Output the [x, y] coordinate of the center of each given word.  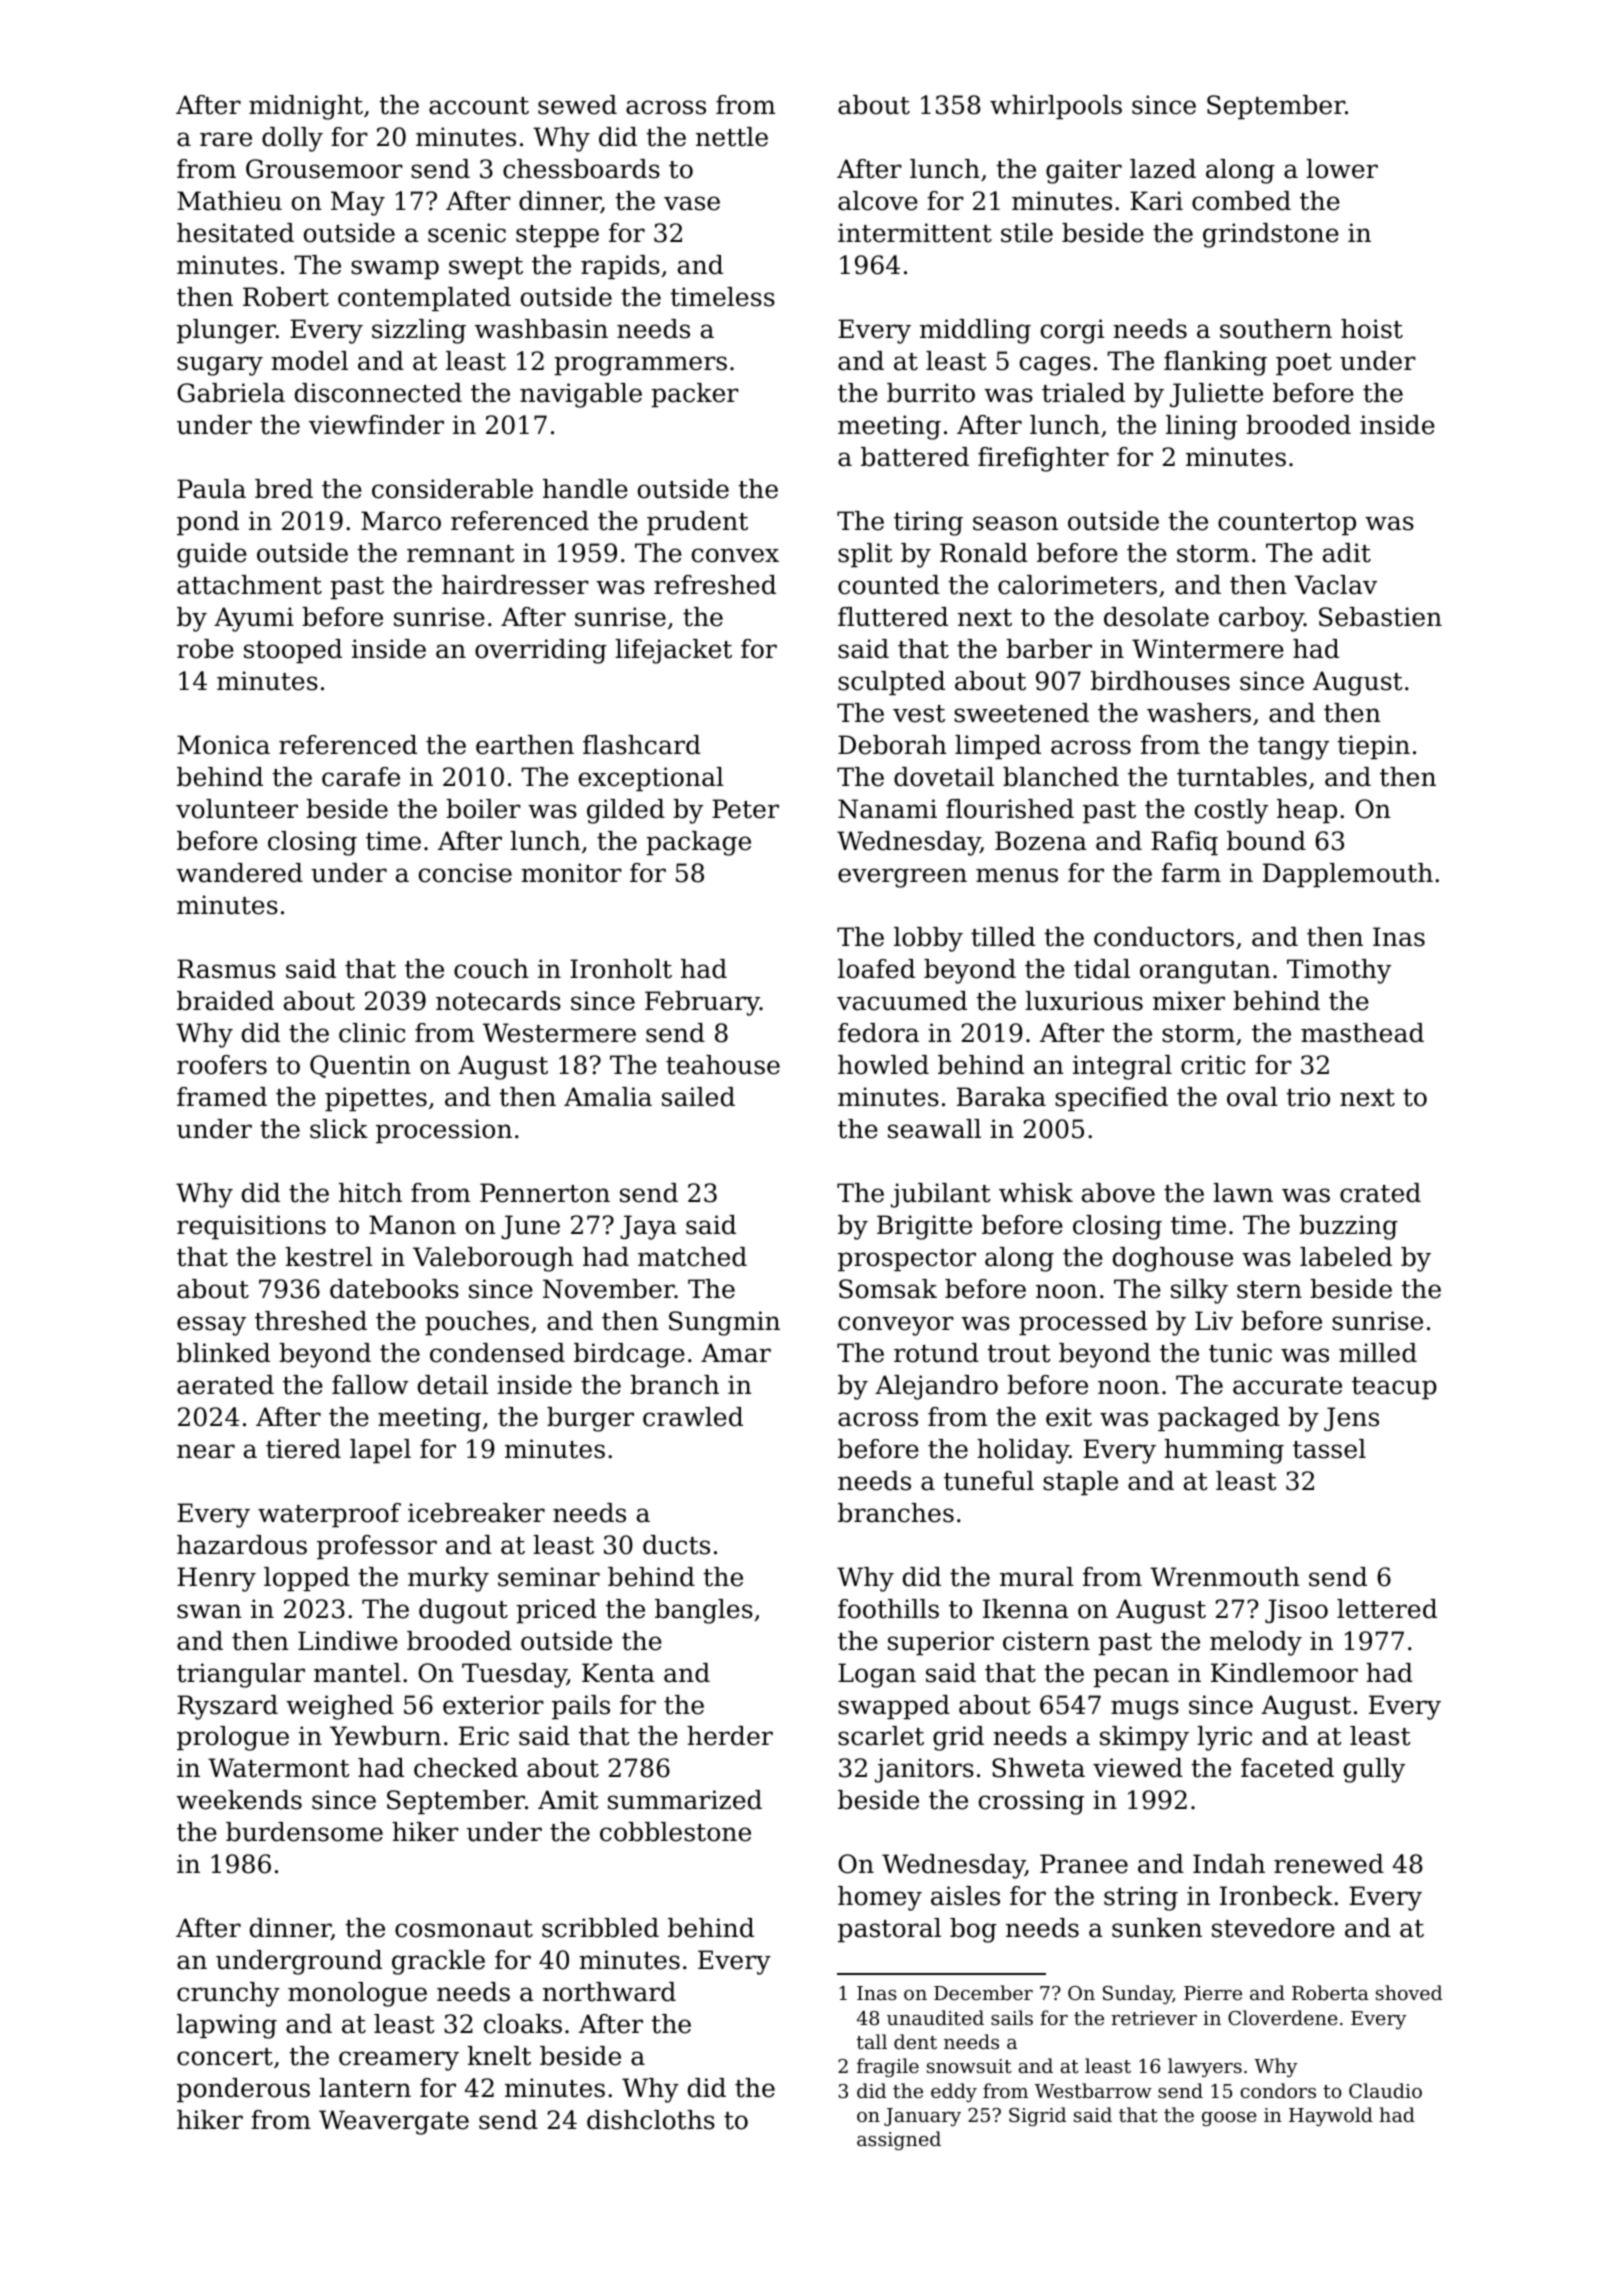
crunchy [228, 1994]
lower [1342, 169]
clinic [372, 1033]
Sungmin [724, 1323]
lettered [1387, 1609]
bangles [704, 1611]
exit [1069, 1417]
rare [226, 139]
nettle [732, 137]
